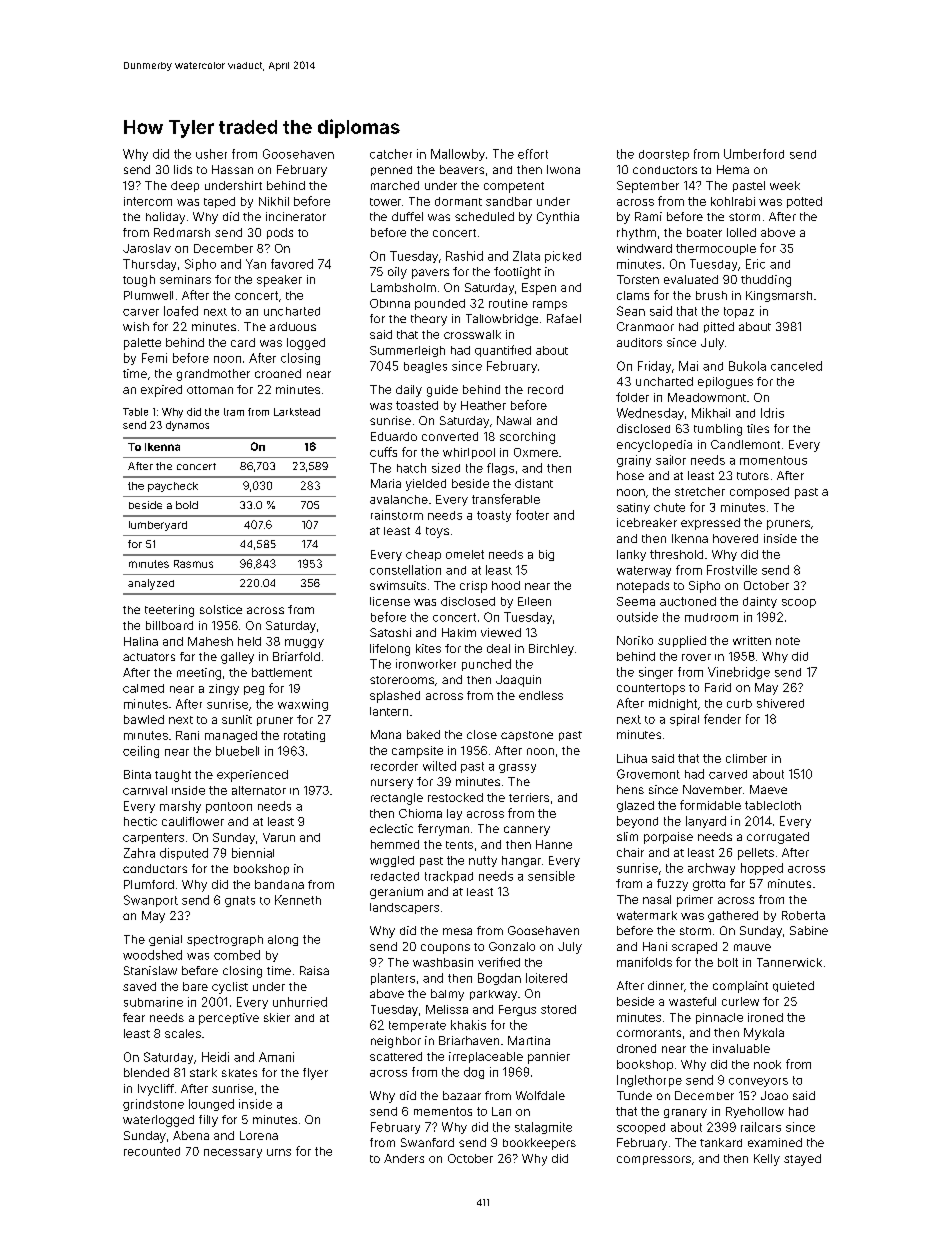  I want to click on avalanche, so click(399, 499).
